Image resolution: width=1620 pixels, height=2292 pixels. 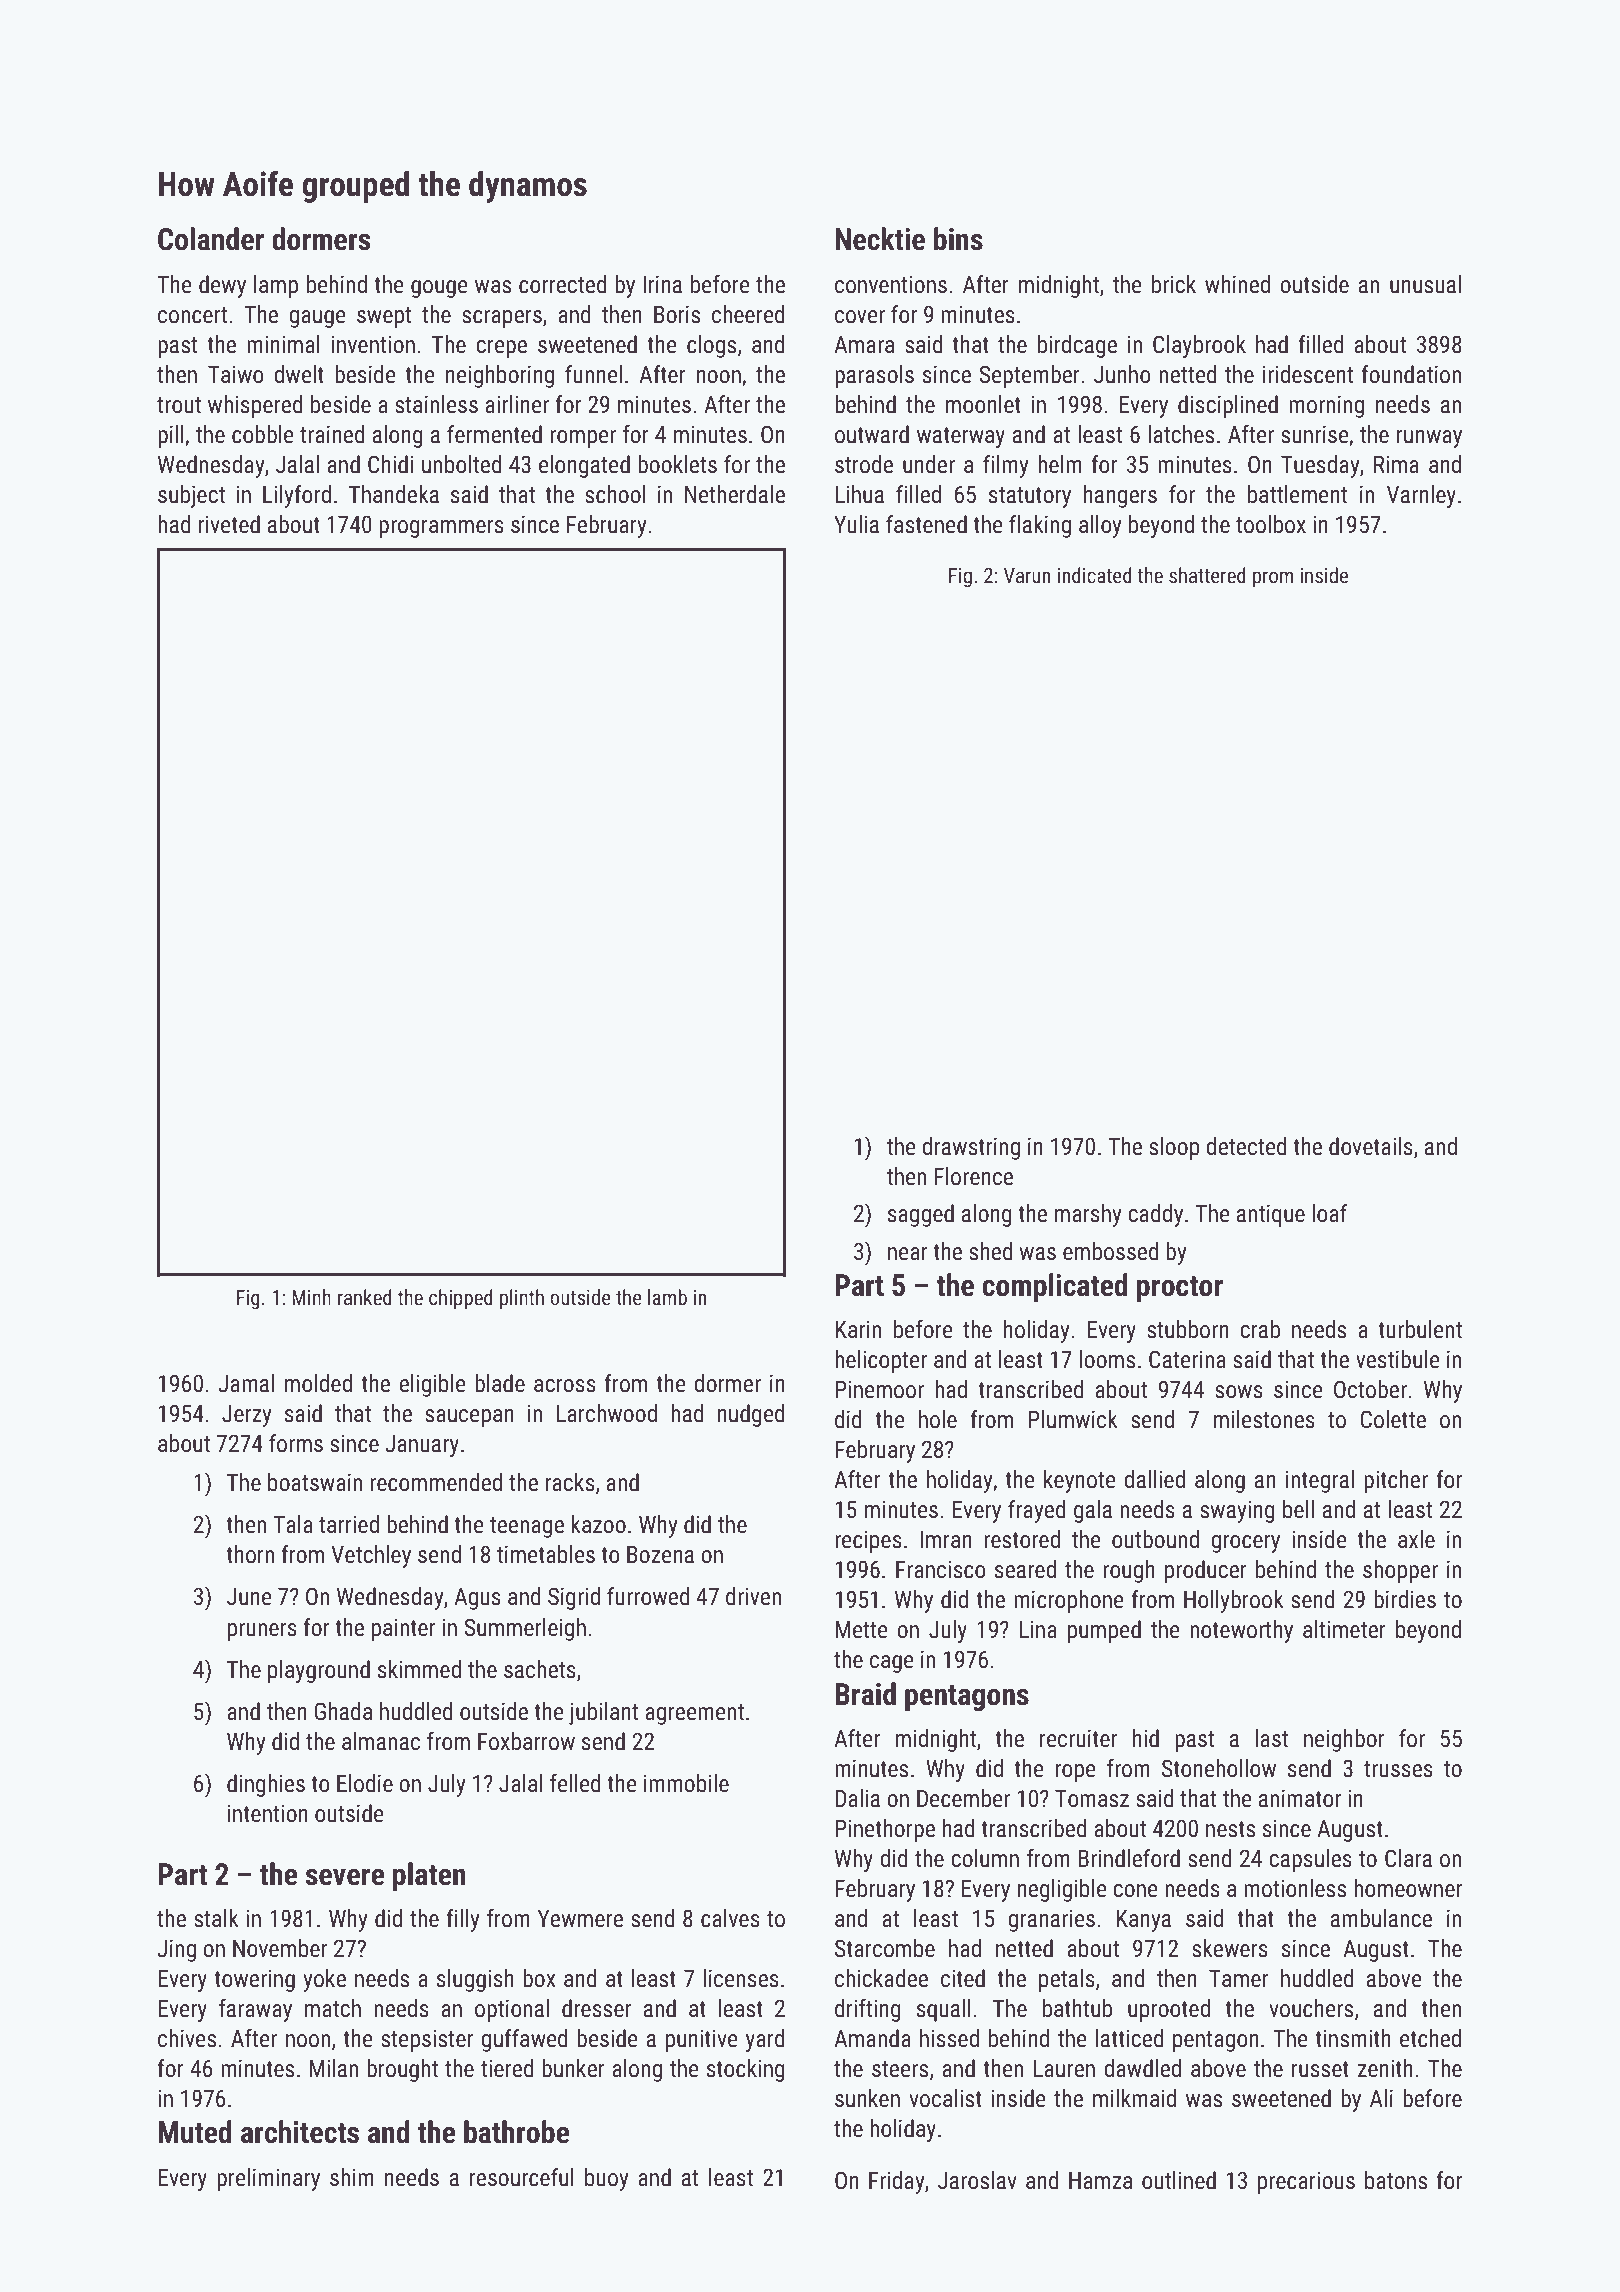 I want to click on moonlet, so click(x=983, y=404).
